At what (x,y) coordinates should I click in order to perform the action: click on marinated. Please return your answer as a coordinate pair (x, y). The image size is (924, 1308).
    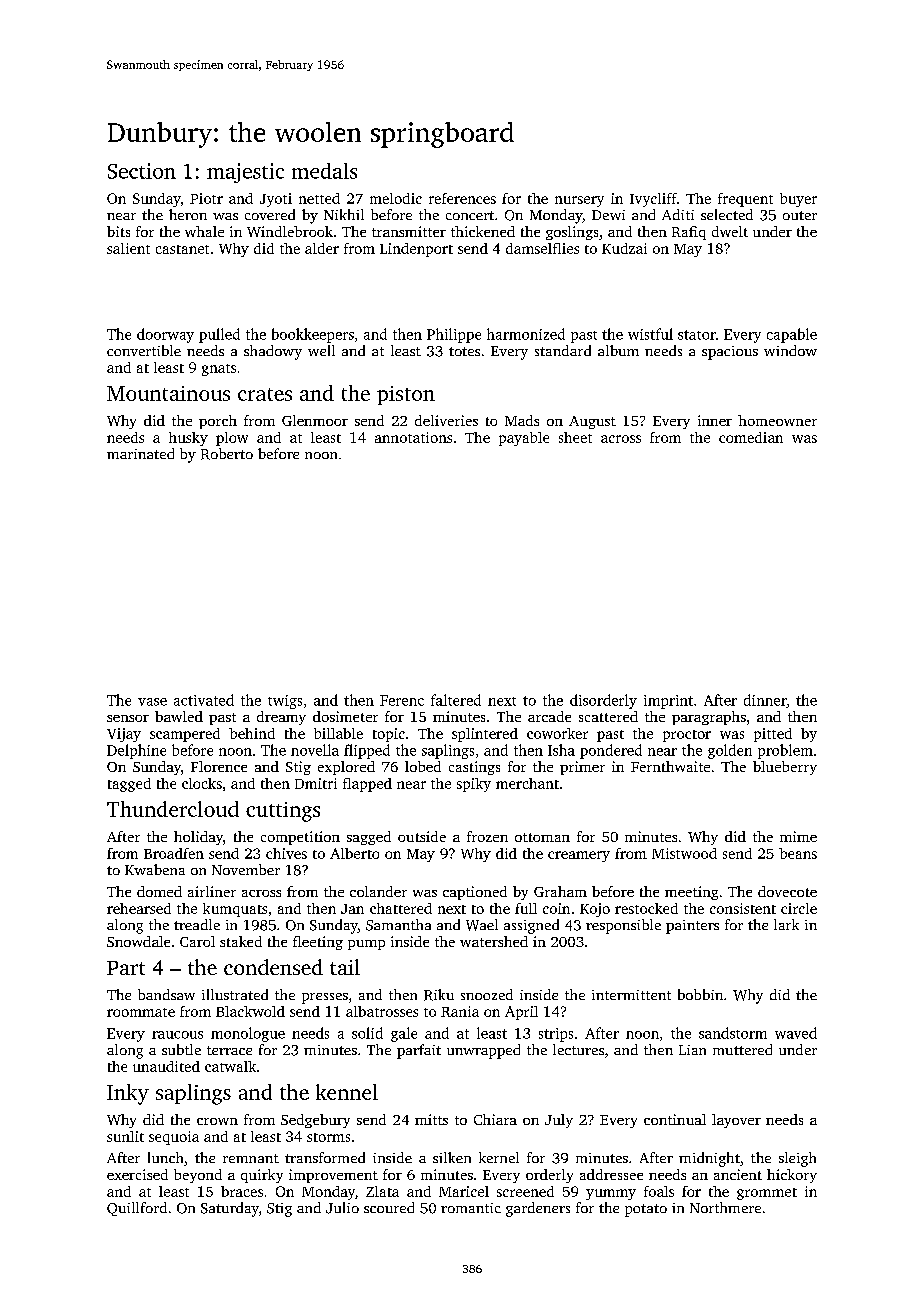
    Looking at the image, I should click on (140, 453).
